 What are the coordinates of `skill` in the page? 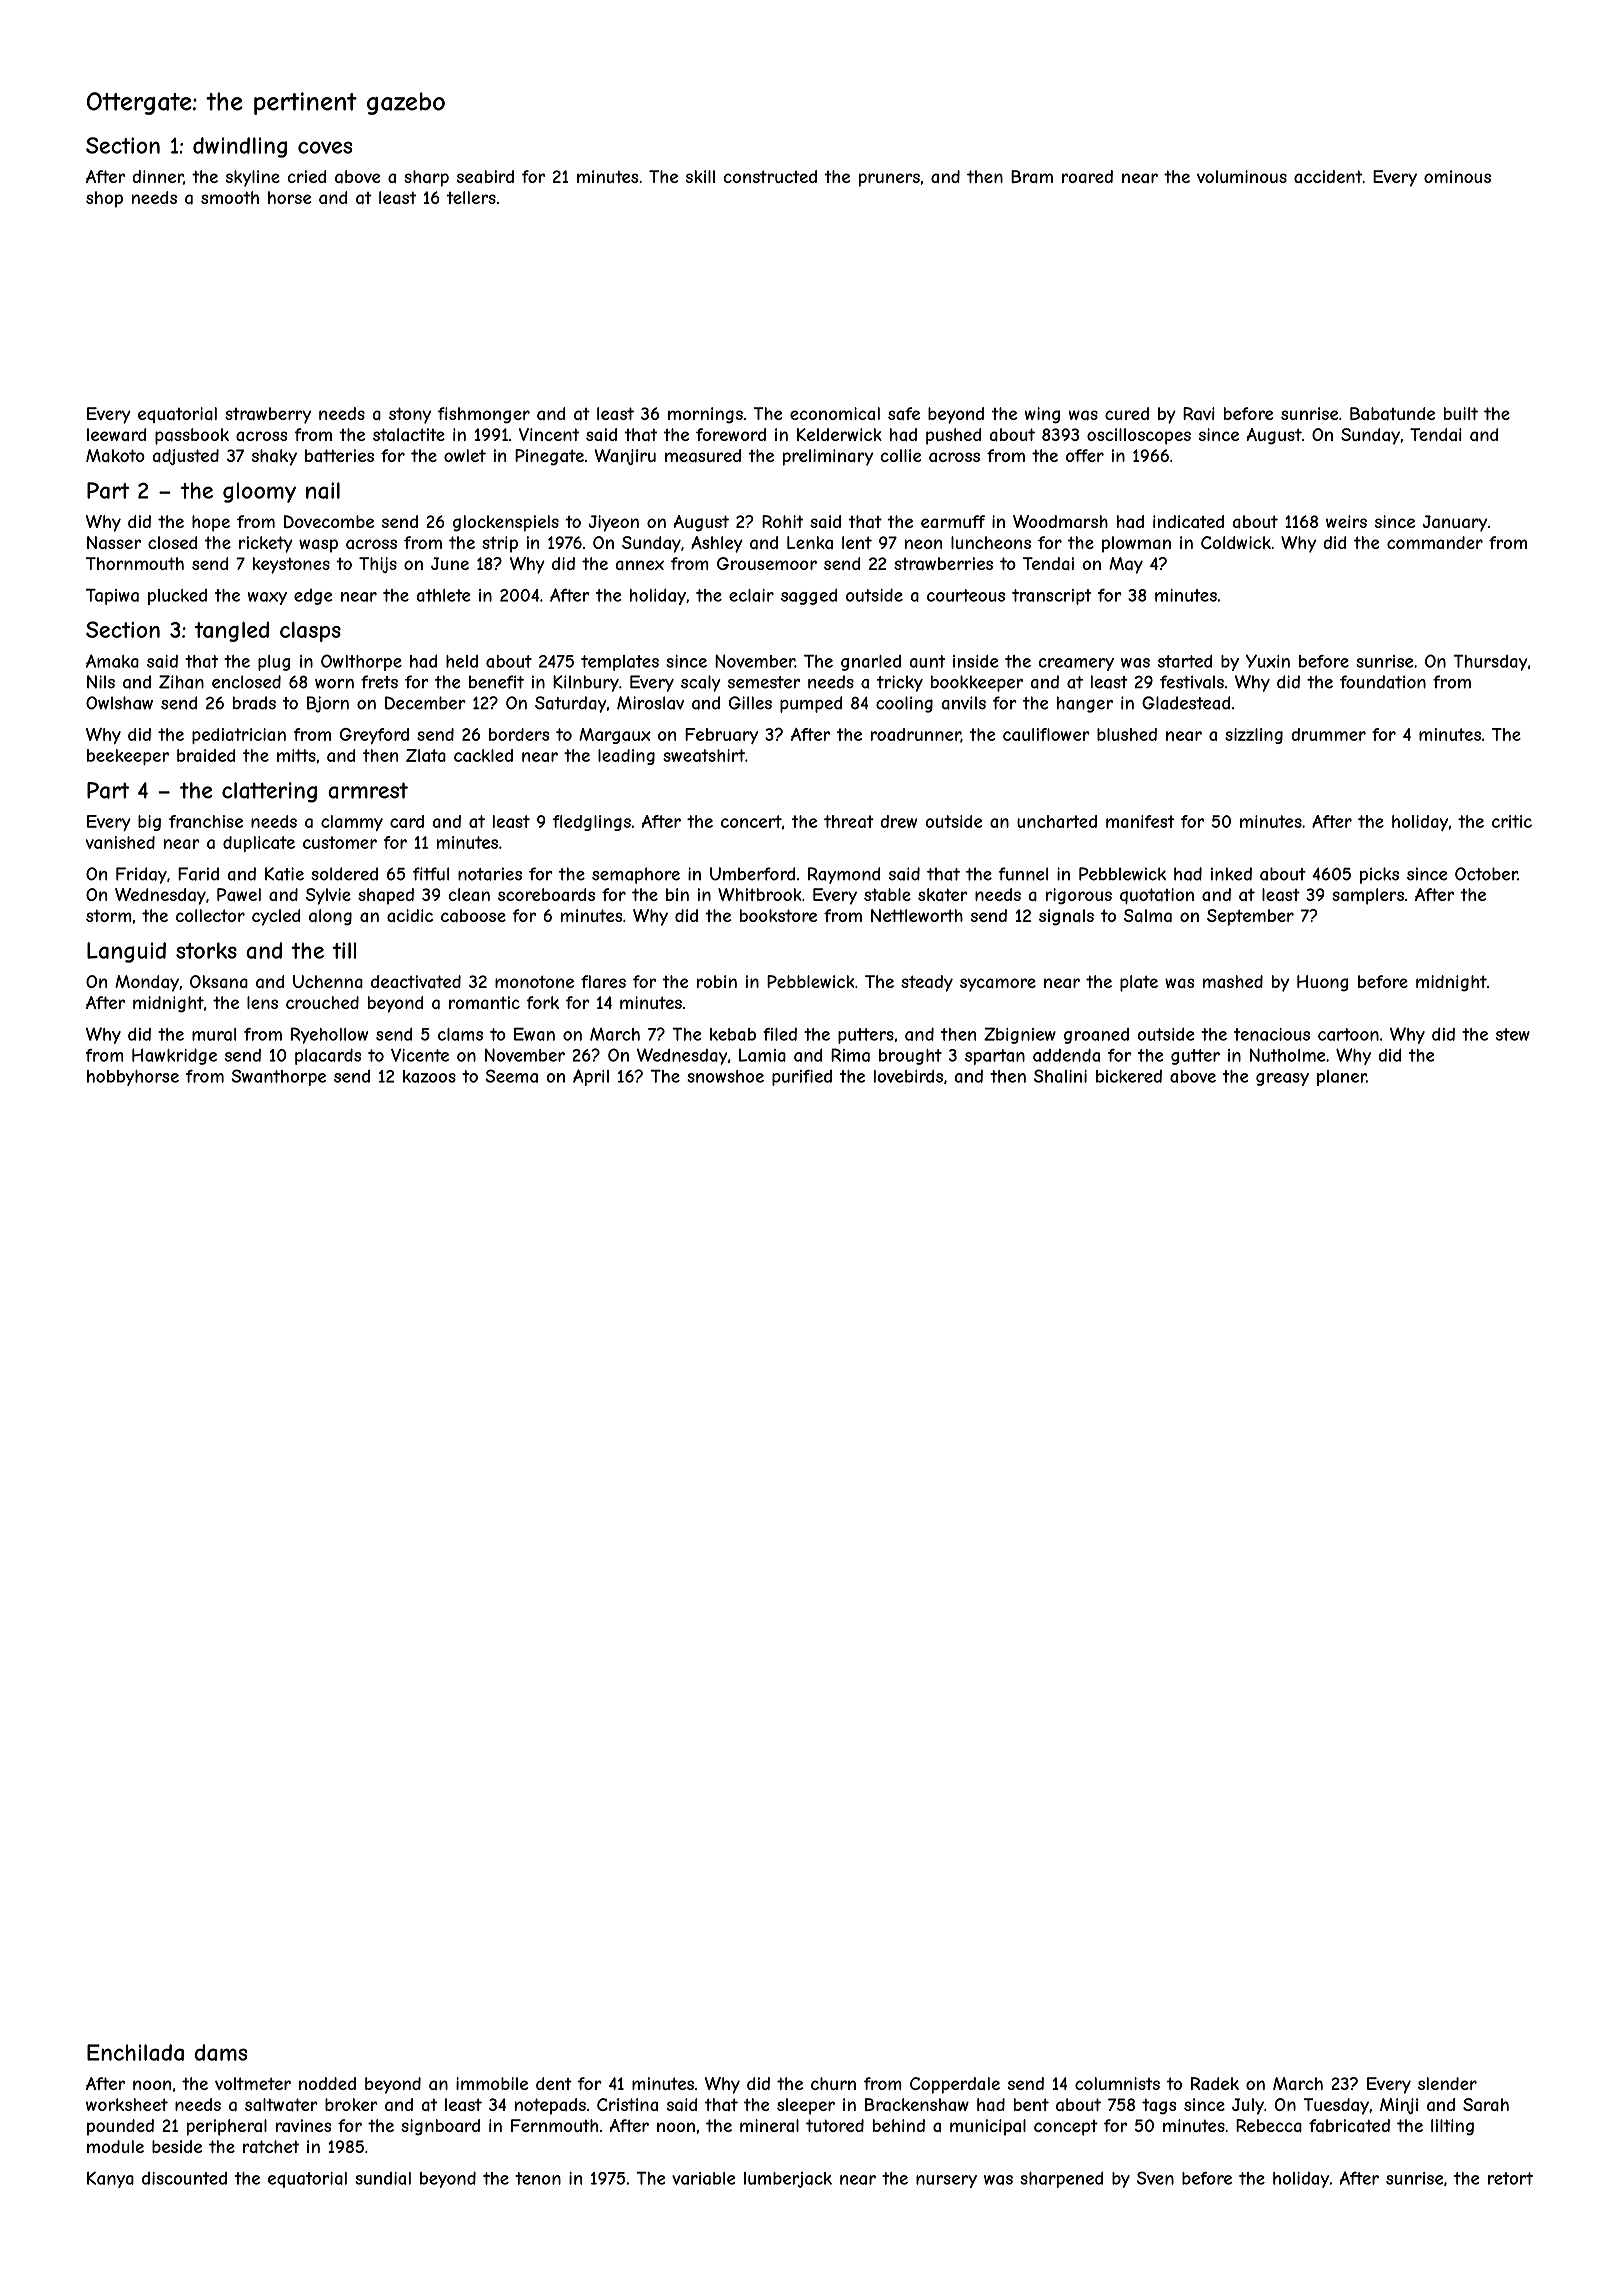 It's located at (700, 176).
